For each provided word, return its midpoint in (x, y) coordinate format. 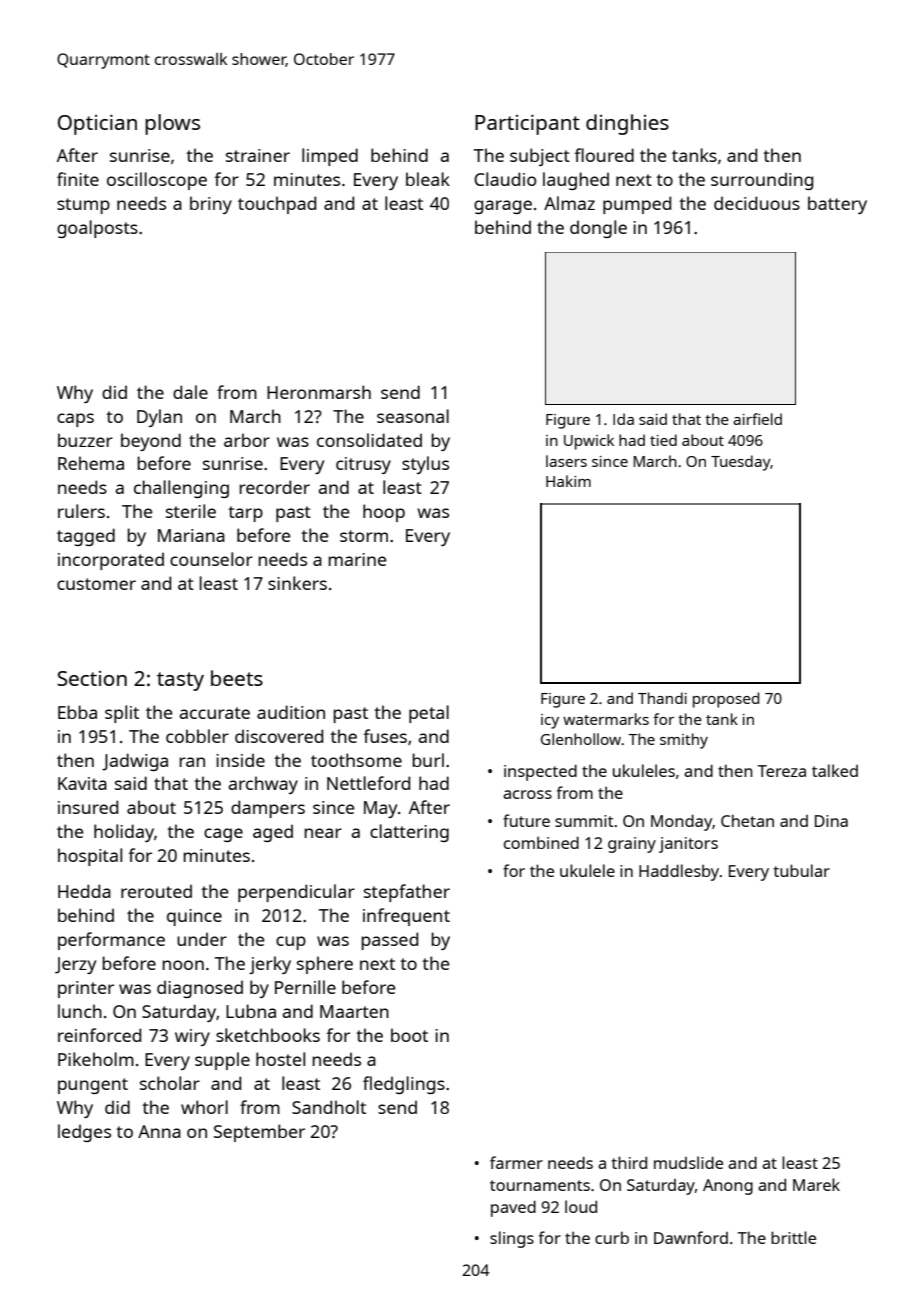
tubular (802, 870)
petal (429, 714)
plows (172, 124)
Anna (159, 1131)
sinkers (297, 583)
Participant (527, 124)
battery (837, 205)
